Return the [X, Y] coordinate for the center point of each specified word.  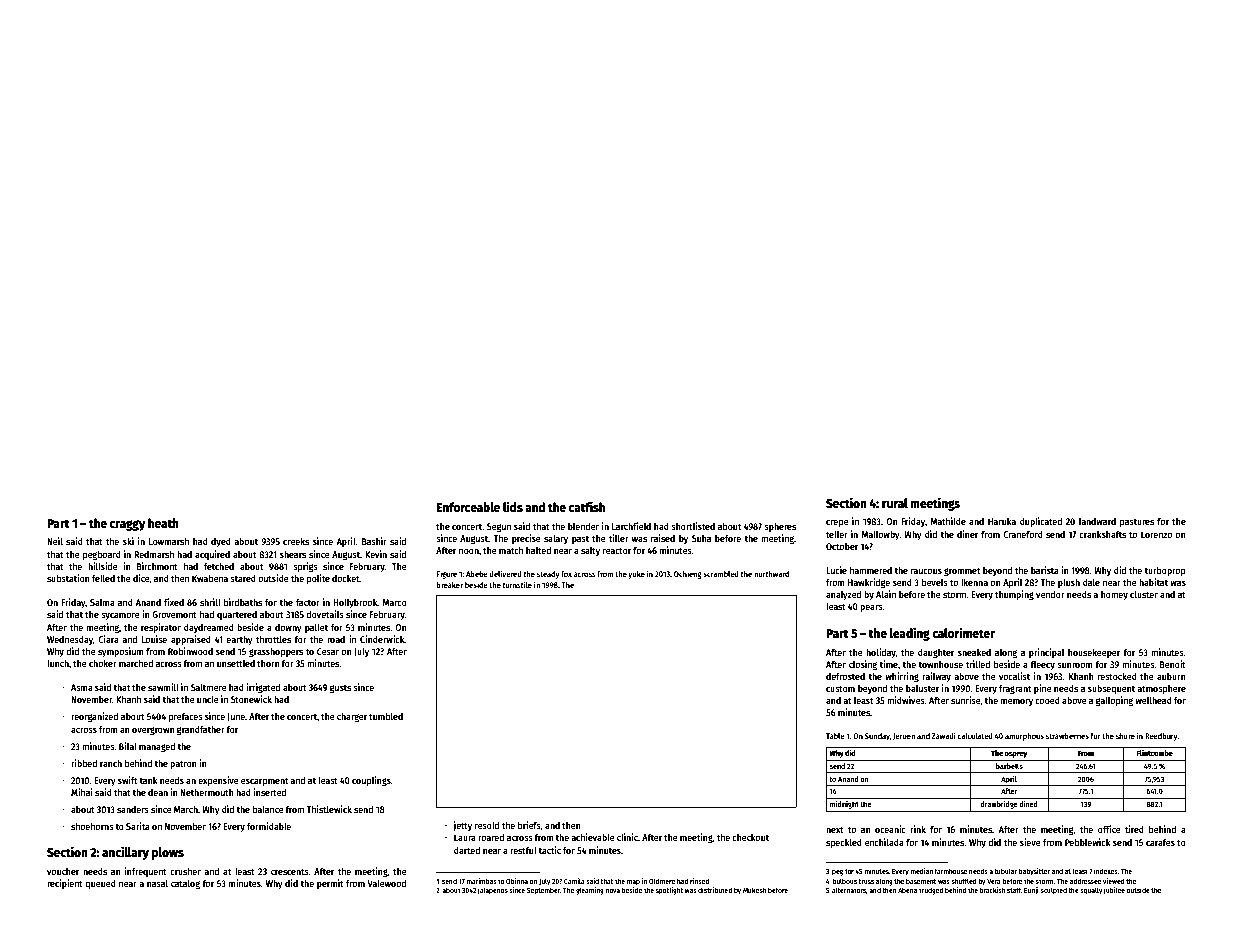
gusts [340, 688]
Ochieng [688, 574]
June [236, 717]
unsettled [236, 663]
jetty [462, 826]
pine [1042, 689]
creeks [296, 541]
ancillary [125, 853]
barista [1045, 570]
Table [835, 736]
